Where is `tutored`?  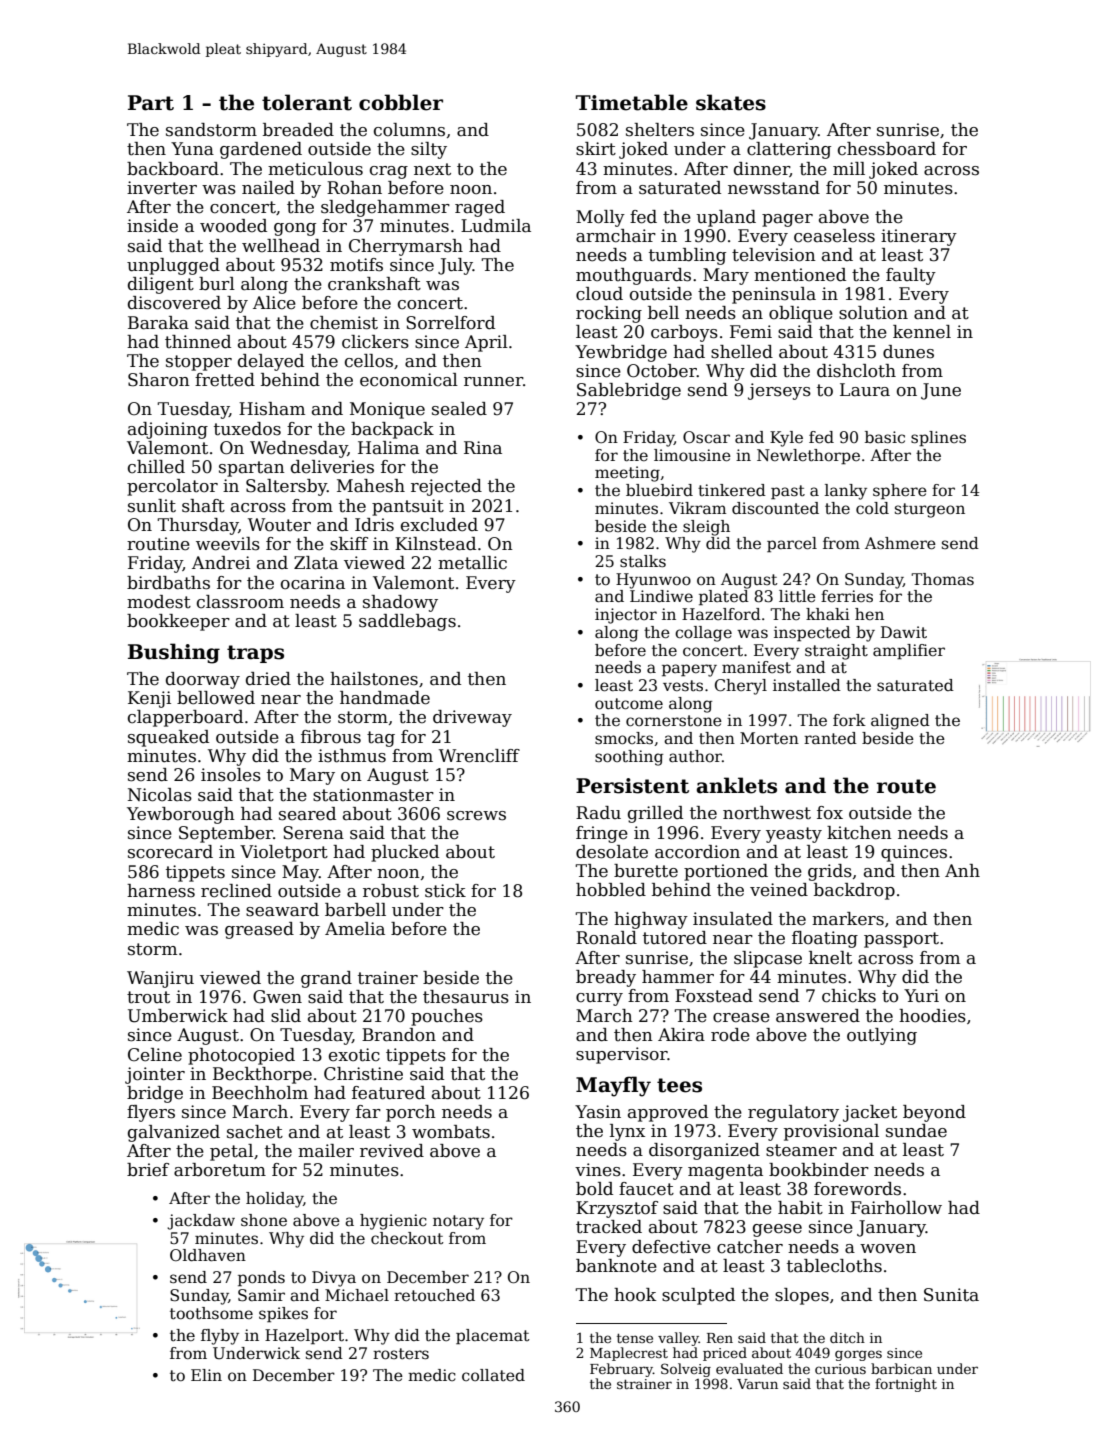 tutored is located at coordinates (675, 938).
